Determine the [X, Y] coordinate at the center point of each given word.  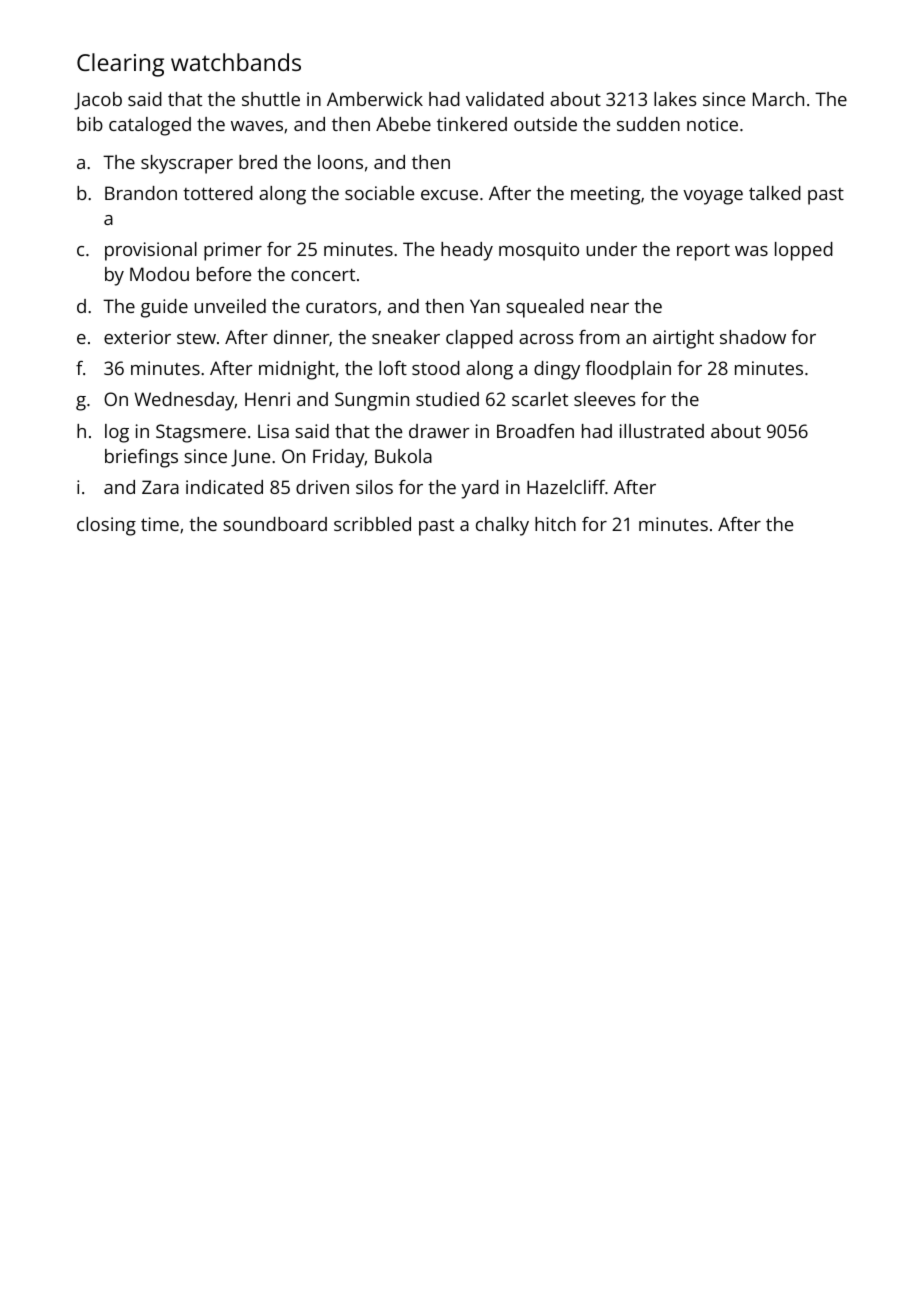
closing [106, 526]
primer [233, 251]
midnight [297, 370]
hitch [555, 524]
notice [712, 124]
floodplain [628, 370]
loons [340, 162]
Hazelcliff [566, 487]
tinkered [472, 124]
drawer [439, 431]
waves [257, 126]
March [778, 99]
